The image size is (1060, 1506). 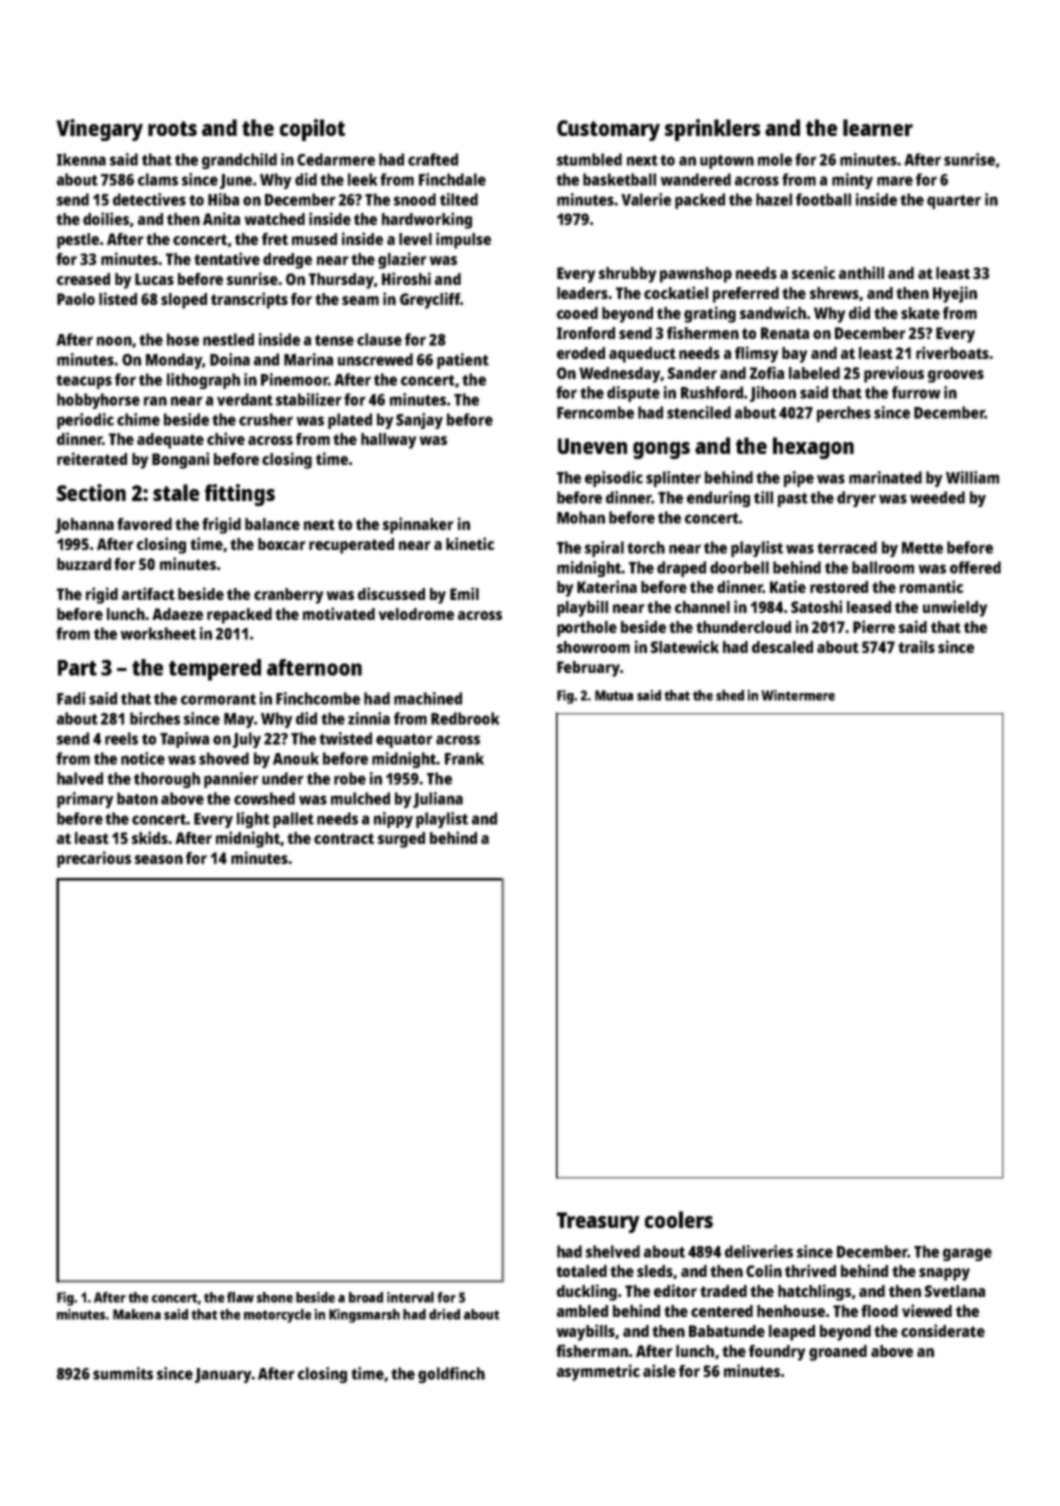 What do you see at coordinates (84, 526) in the image?
I see `Johanna` at bounding box center [84, 526].
